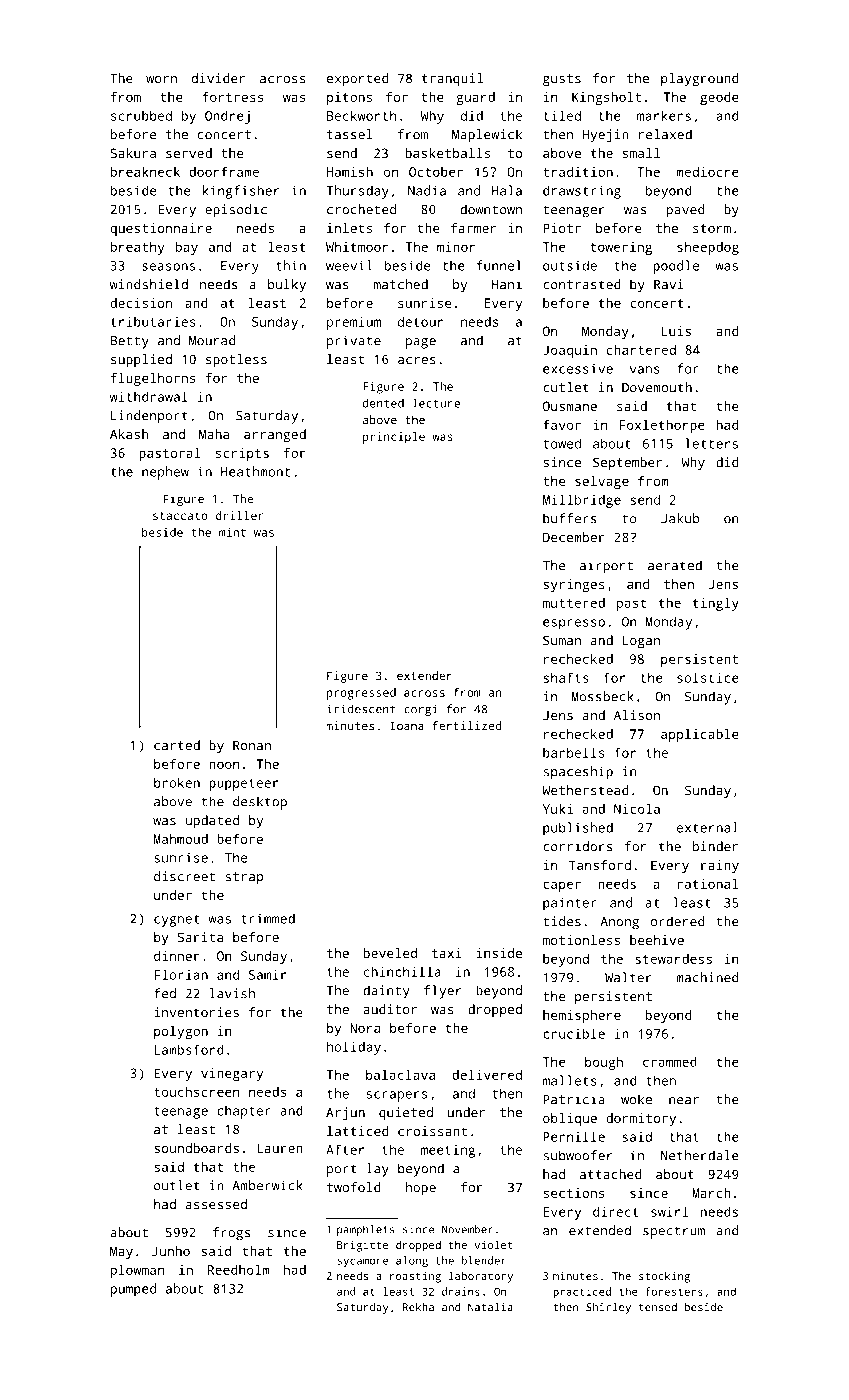 The height and width of the document is (1400, 849). I want to click on crammed, so click(670, 1062).
